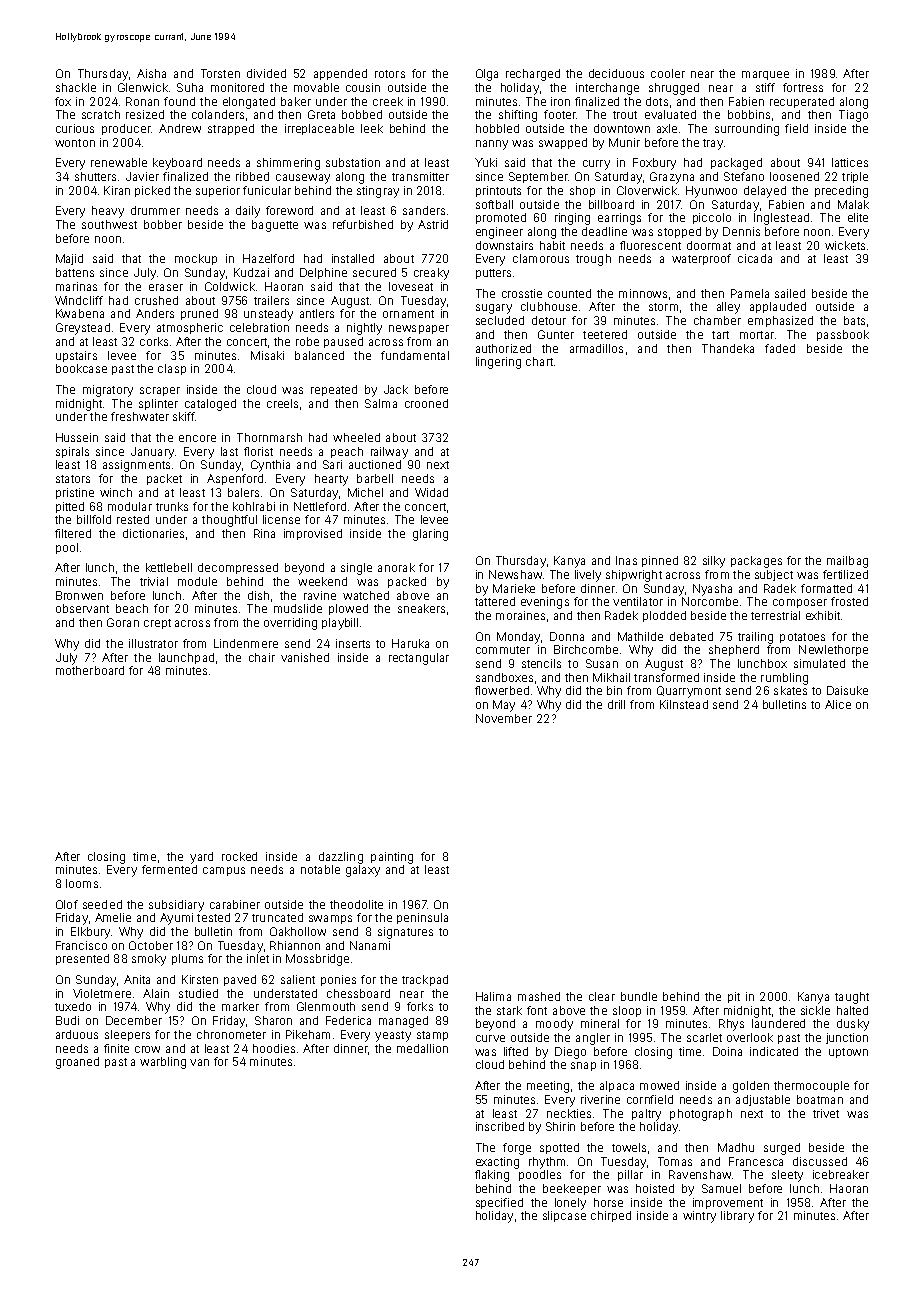 Image resolution: width=924 pixels, height=1308 pixels. What do you see at coordinates (374, 272) in the screenshot?
I see `secured` at bounding box center [374, 272].
